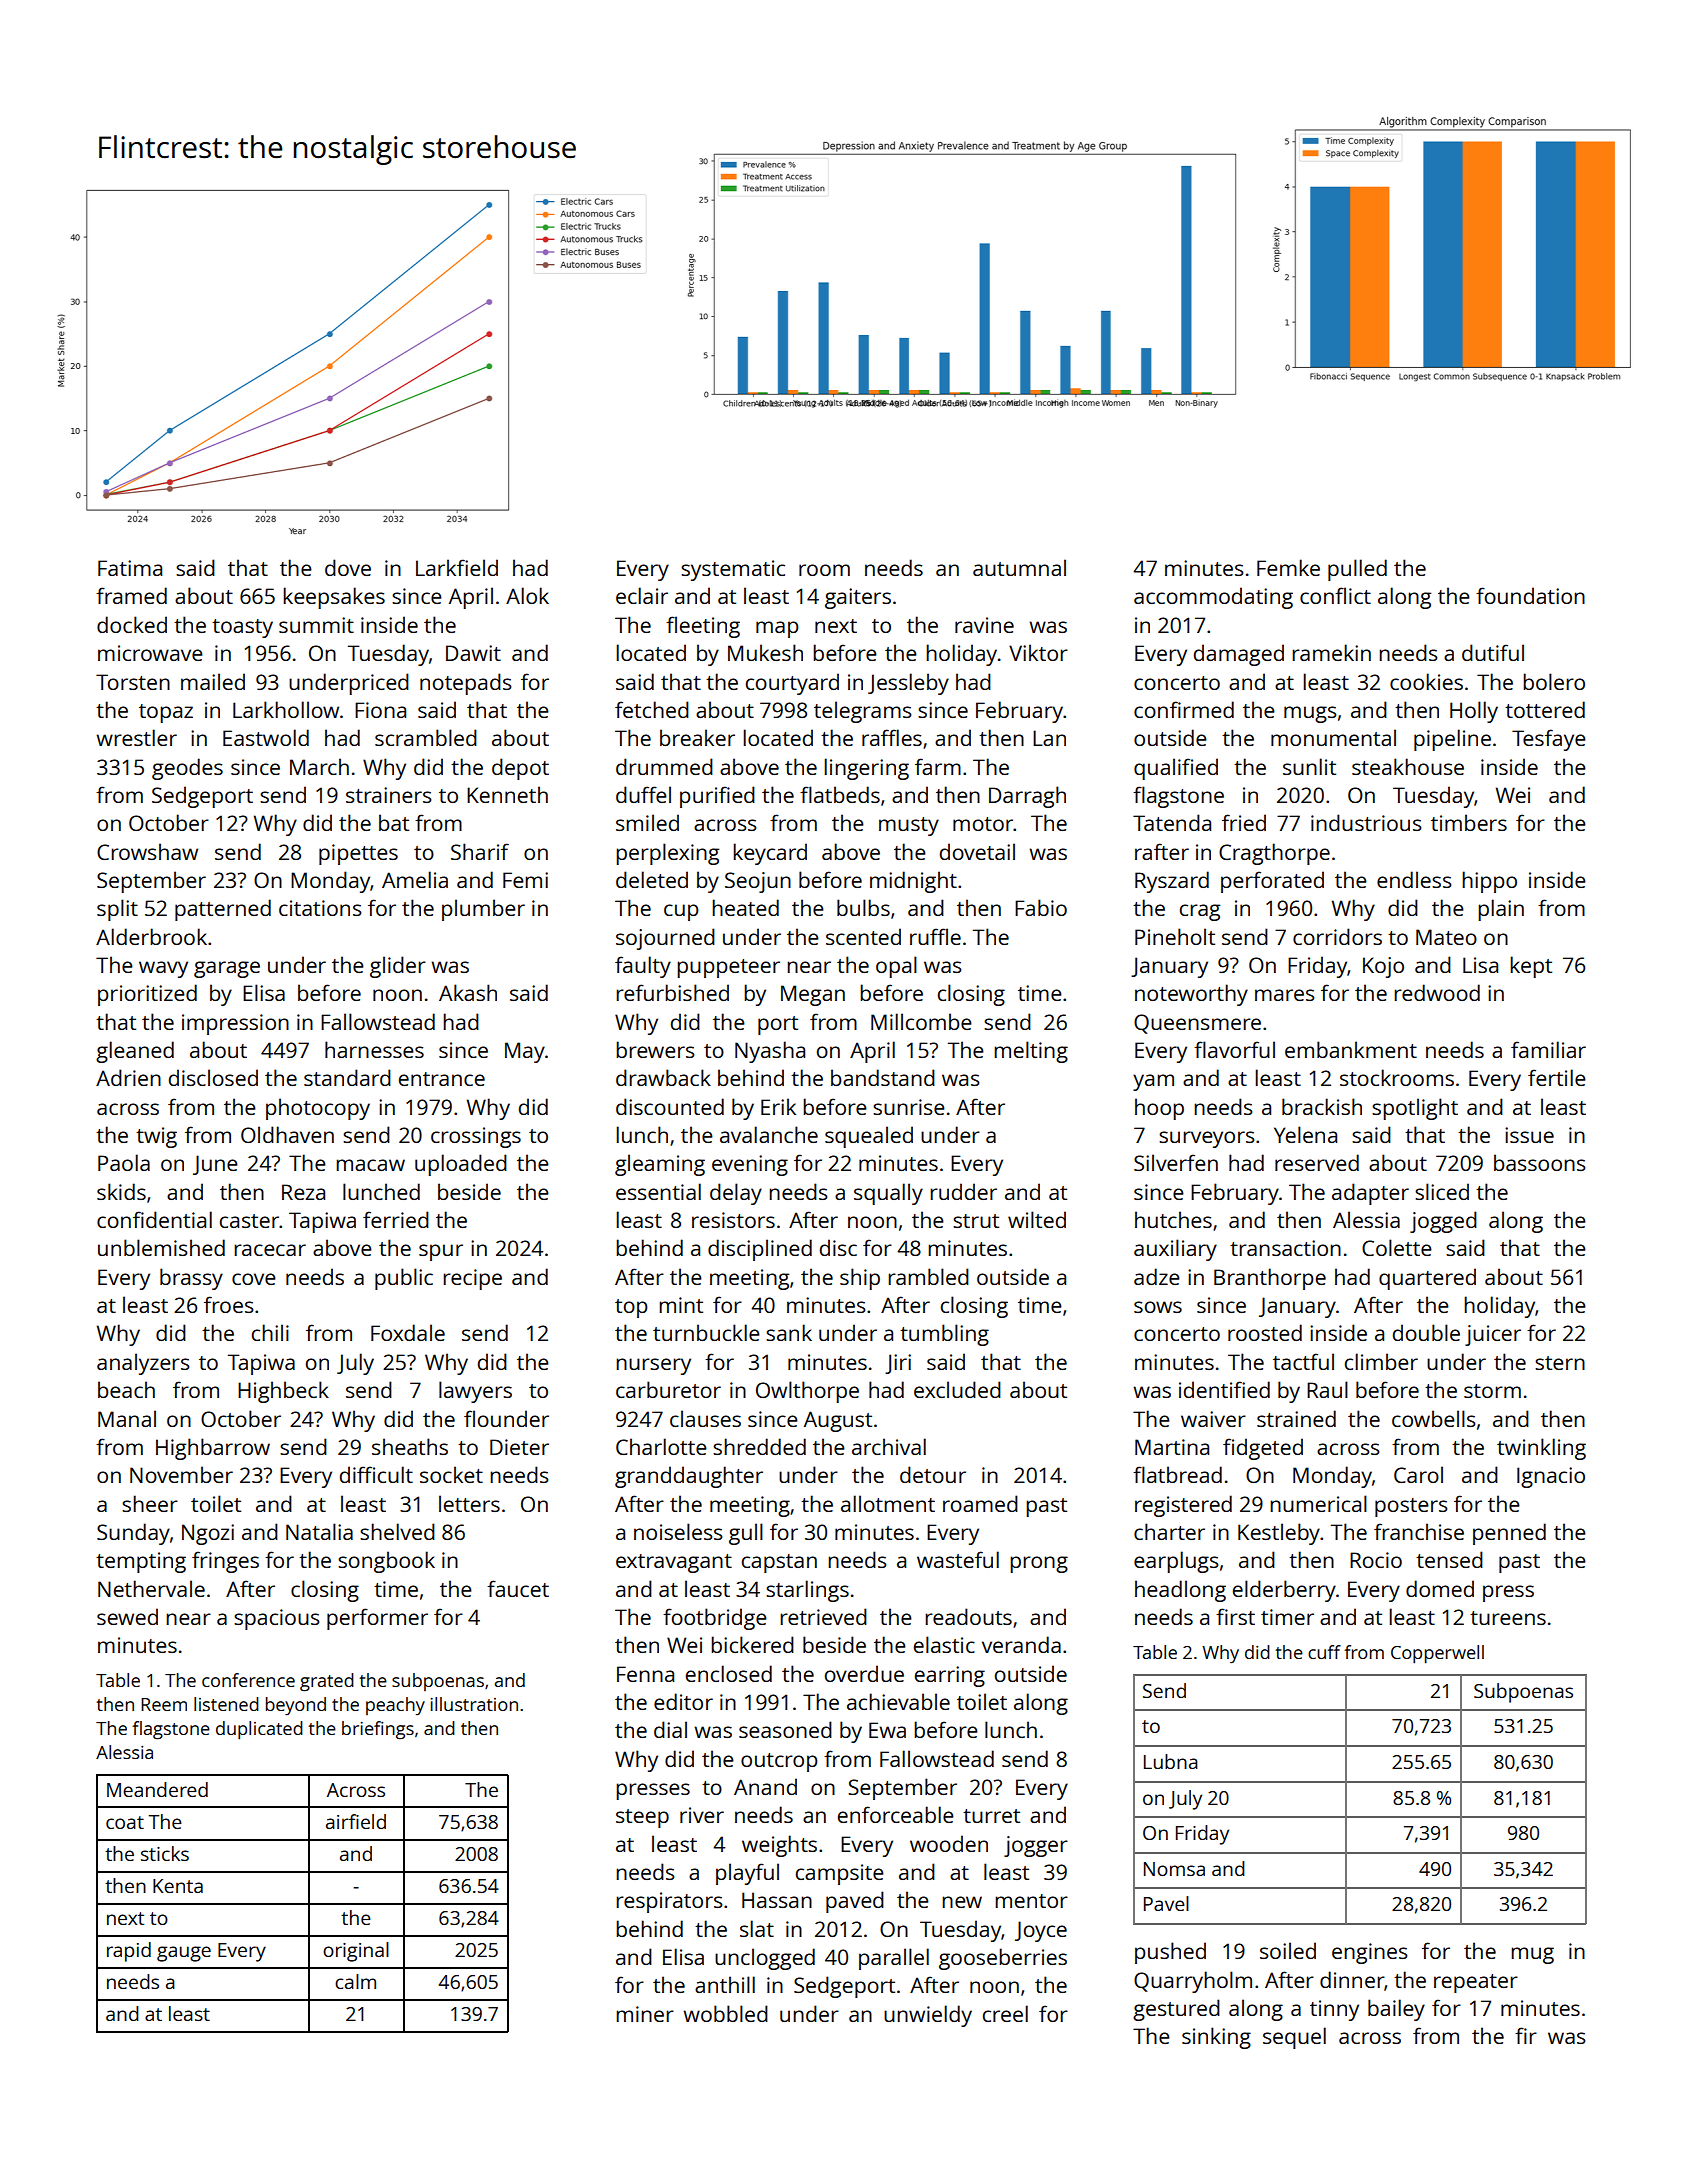 Image resolution: width=1683 pixels, height=2178 pixels. I want to click on farm, so click(938, 766).
